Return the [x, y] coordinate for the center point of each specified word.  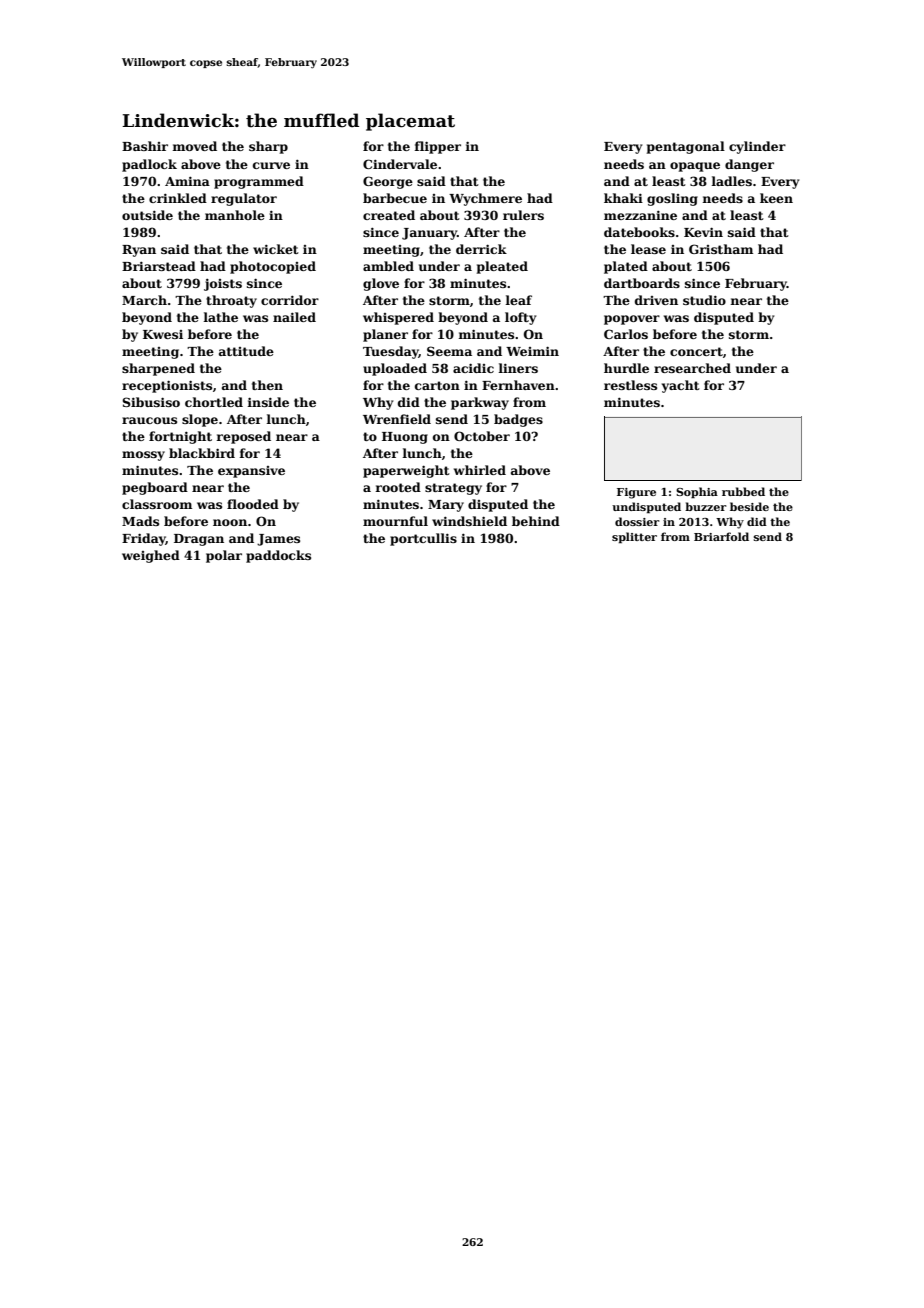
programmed [259, 182]
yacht [681, 386]
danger [749, 165]
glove [381, 284]
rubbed [743, 491]
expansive [251, 472]
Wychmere [485, 199]
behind [536, 521]
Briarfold [721, 536]
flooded [253, 504]
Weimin [532, 351]
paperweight [406, 471]
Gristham [721, 249]
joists [223, 285]
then [267, 385]
